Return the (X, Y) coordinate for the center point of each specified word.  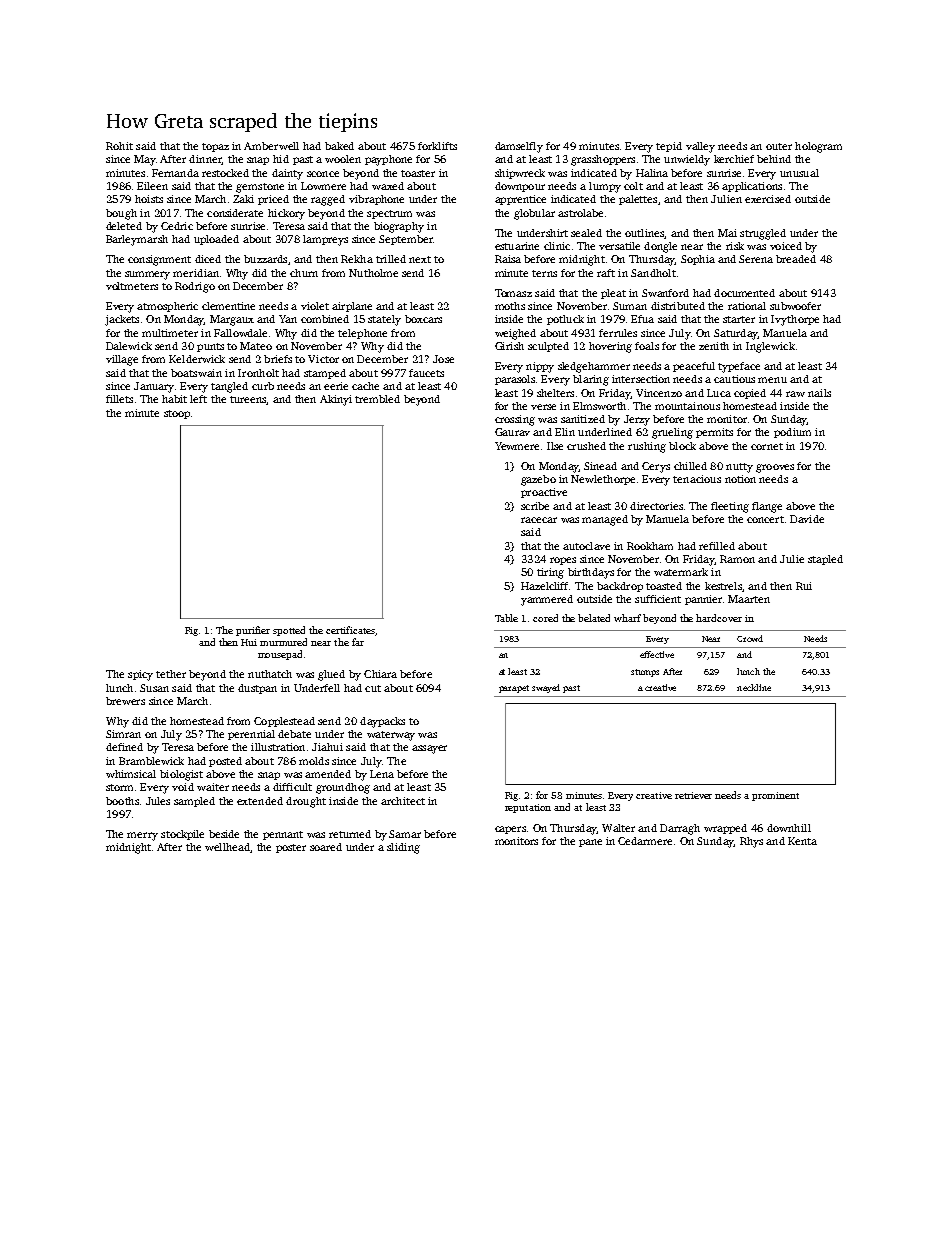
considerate (235, 213)
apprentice (520, 200)
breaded (796, 259)
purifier (253, 631)
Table (506, 618)
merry (142, 836)
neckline (754, 687)
